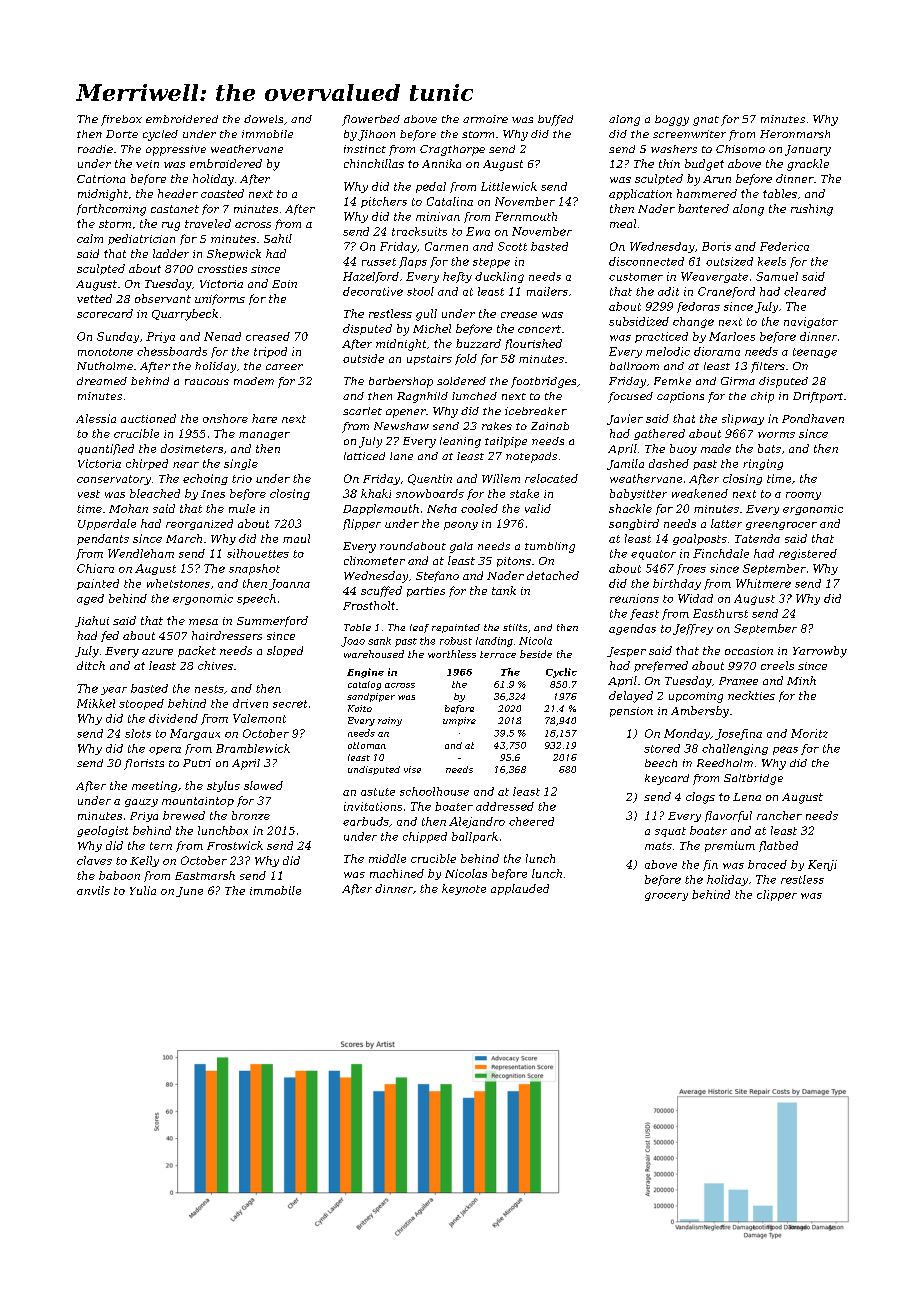 This screenshot has height=1308, width=924. Describe the element at coordinates (371, 120) in the screenshot. I see `flowerbed` at that location.
